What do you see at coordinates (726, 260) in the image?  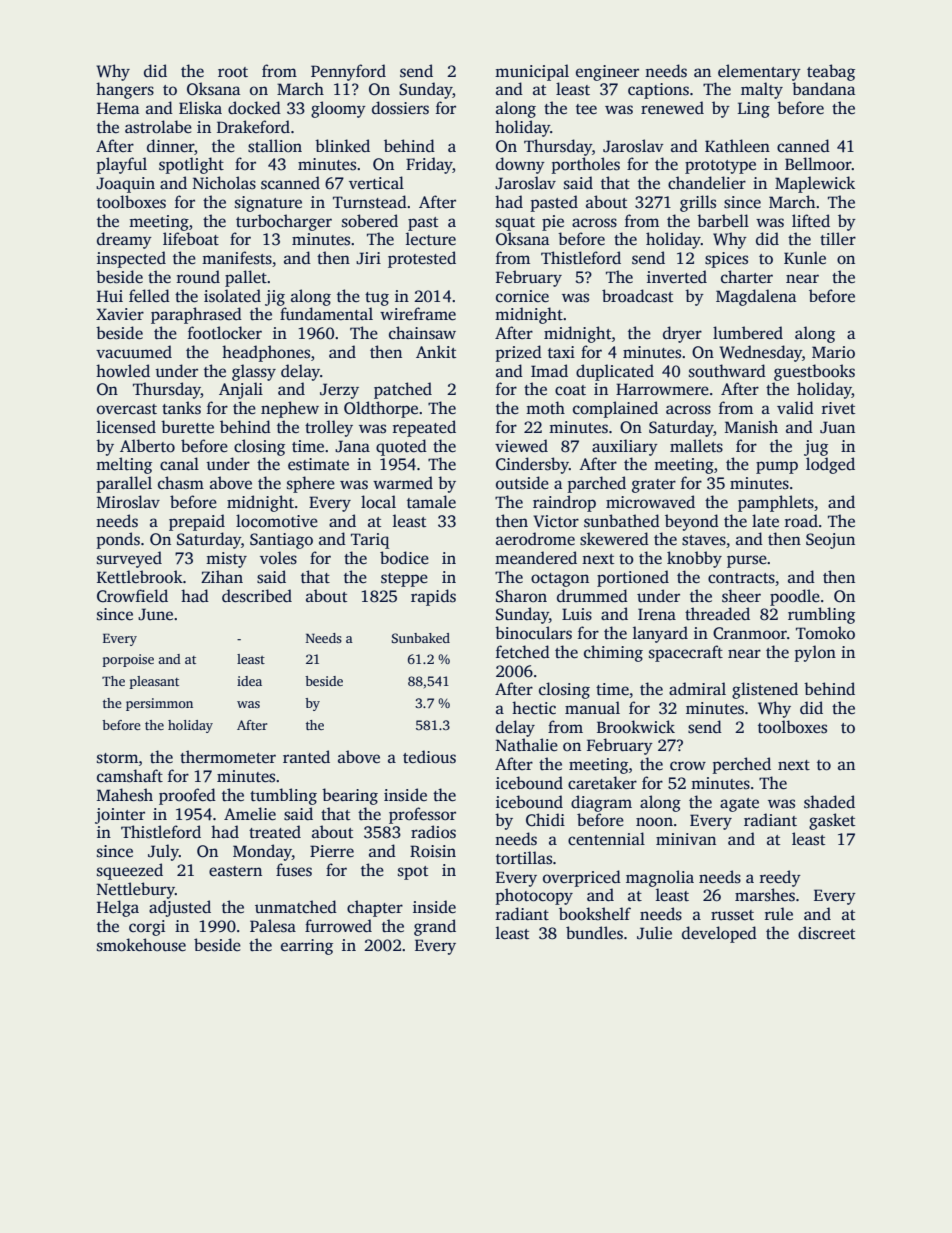 I see `spices` at bounding box center [726, 260].
